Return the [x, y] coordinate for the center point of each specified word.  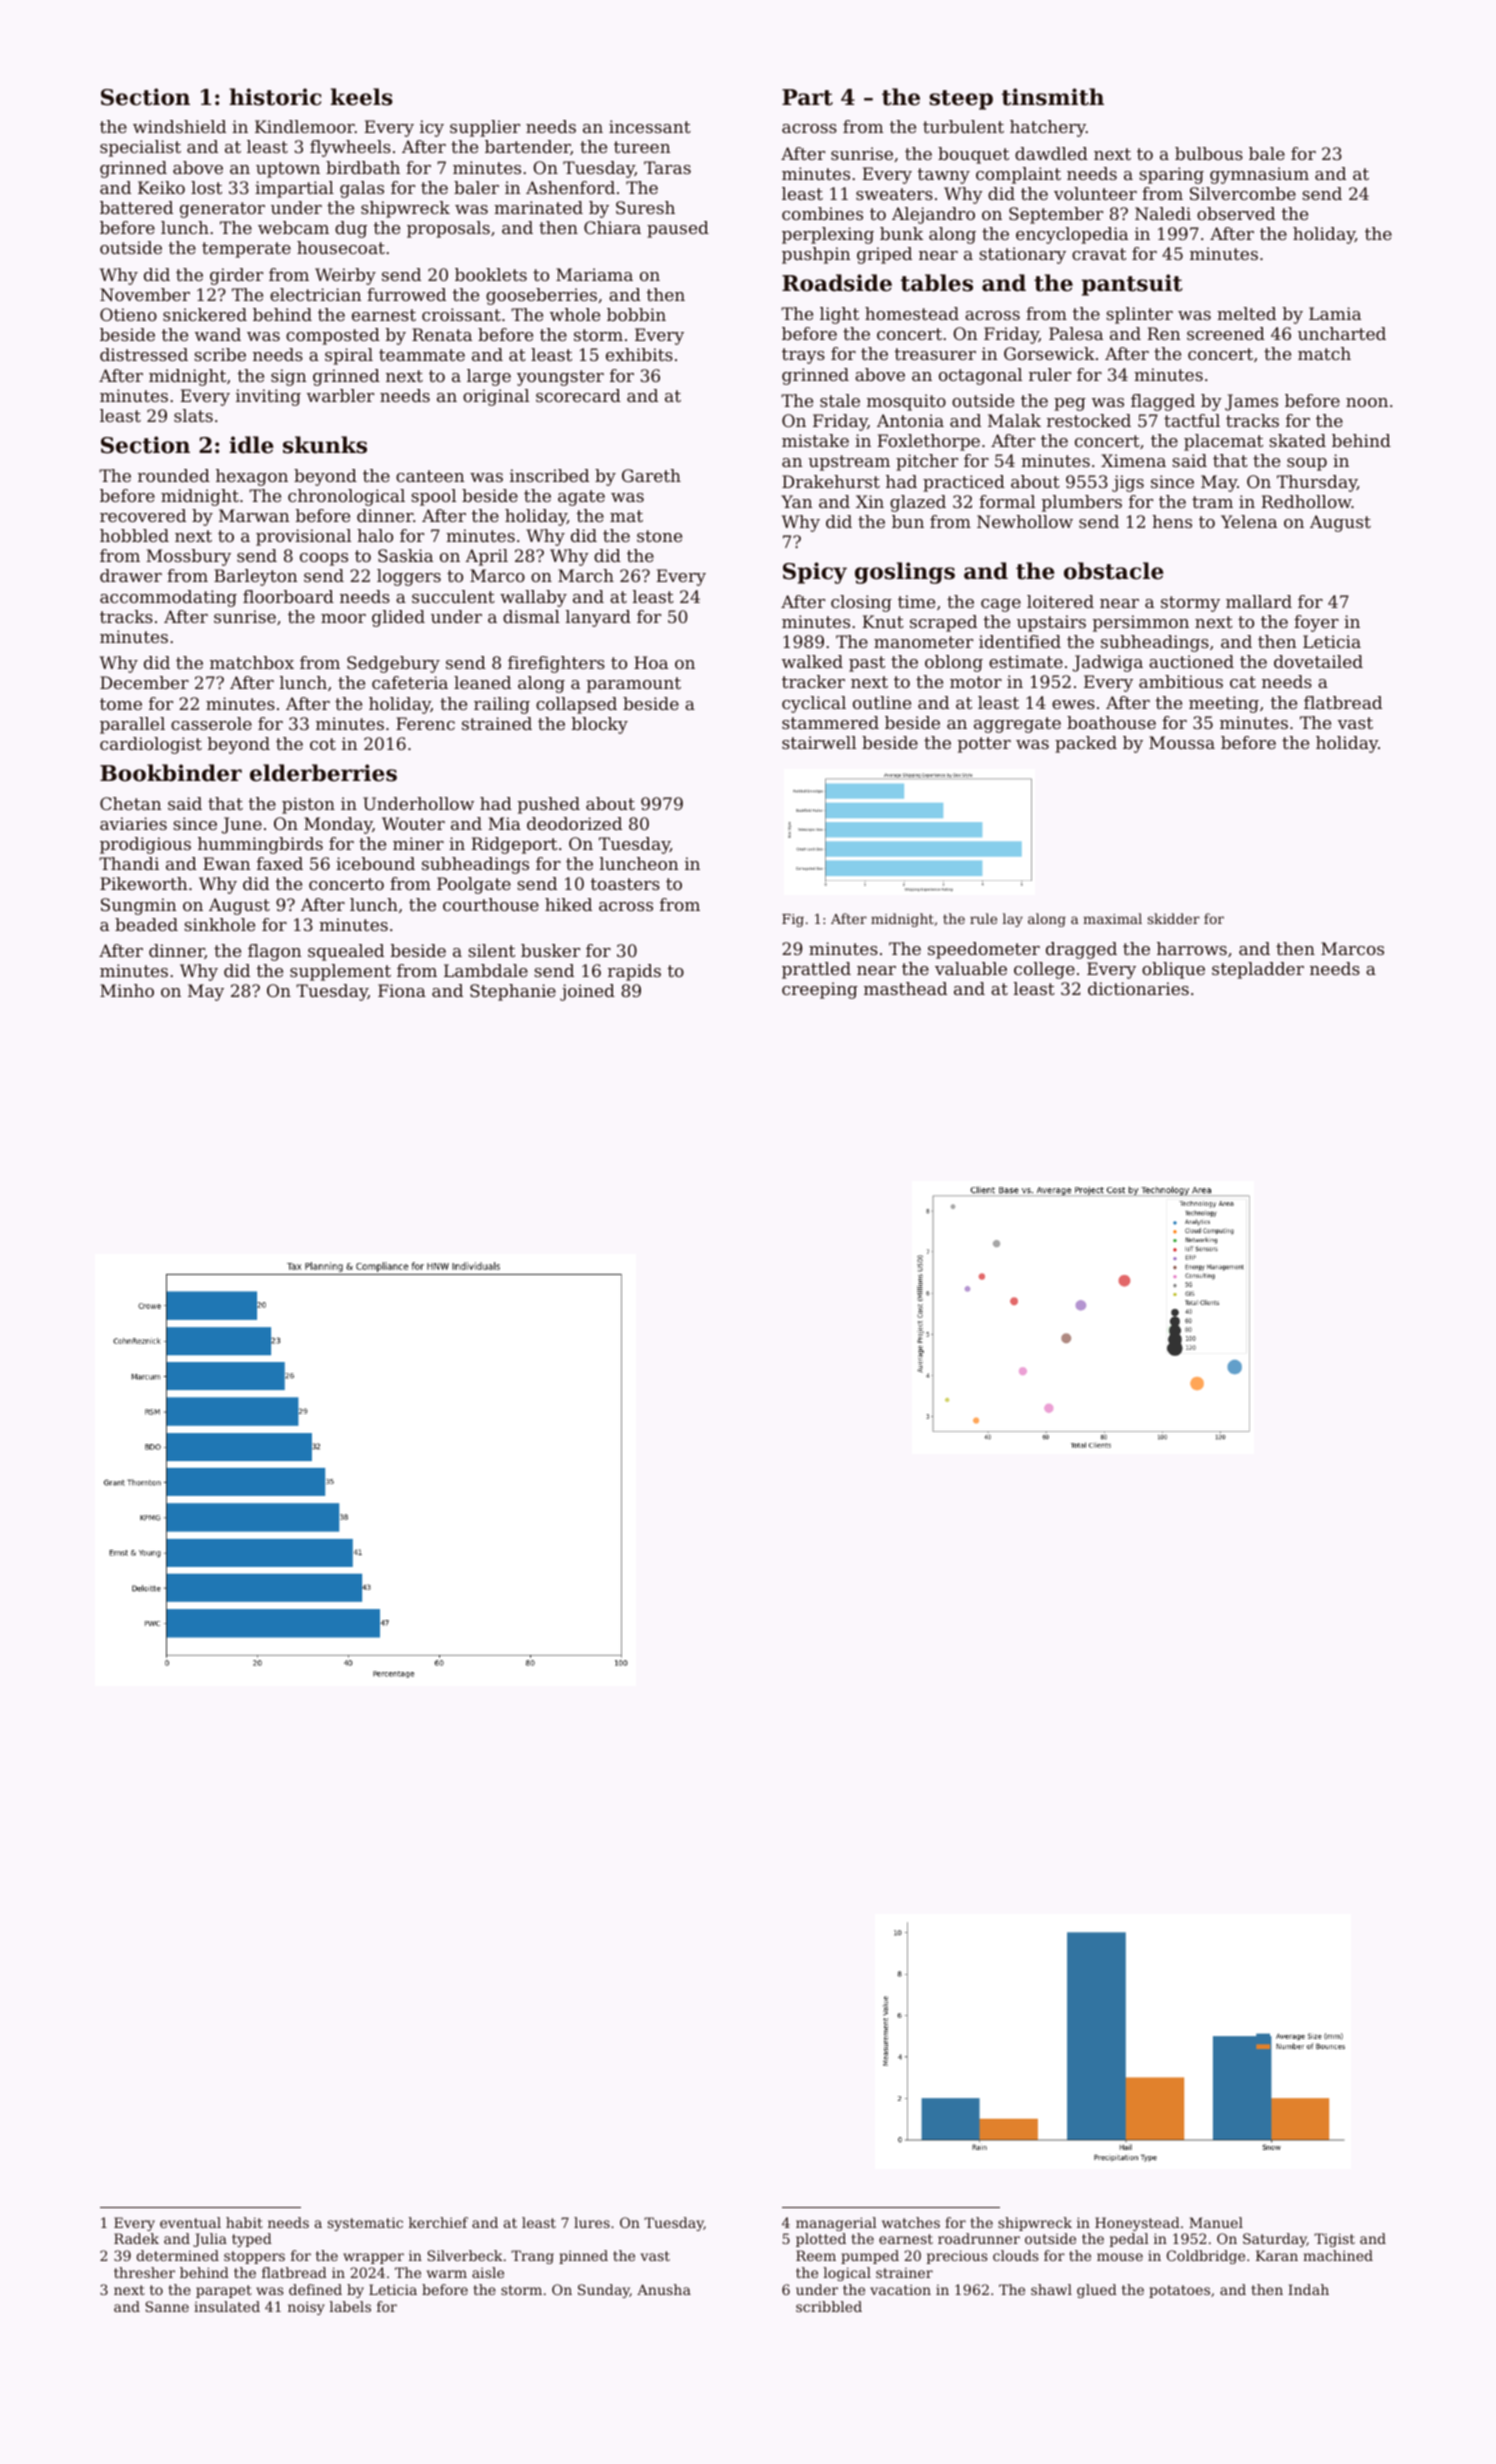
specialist [140, 148]
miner [418, 843]
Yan [797, 501]
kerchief [438, 2222]
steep [961, 100]
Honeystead [1137, 2224]
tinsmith [1053, 97]
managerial [836, 2224]
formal [1007, 501]
